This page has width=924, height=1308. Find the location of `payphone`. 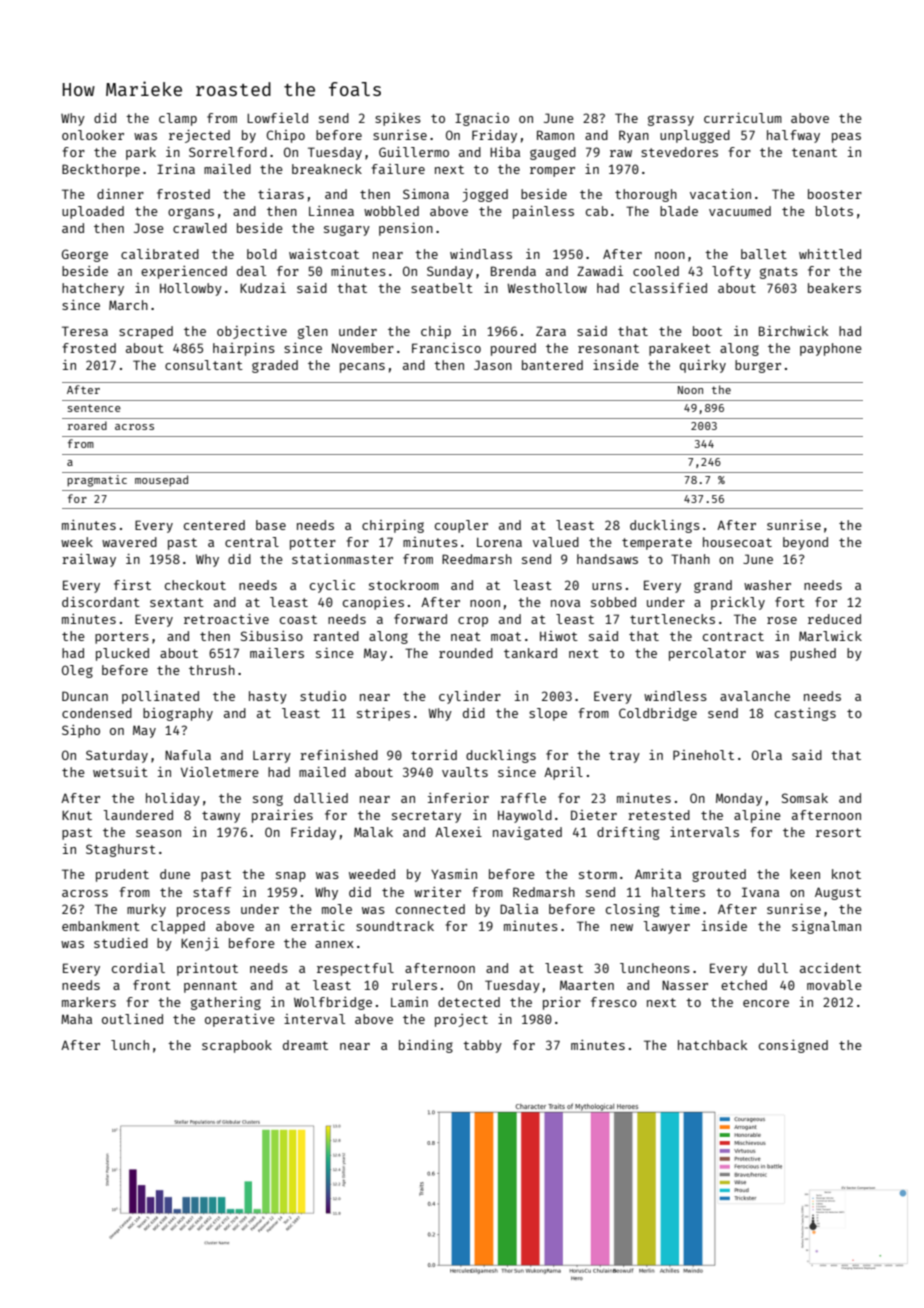

payphone is located at coordinates (831, 349).
